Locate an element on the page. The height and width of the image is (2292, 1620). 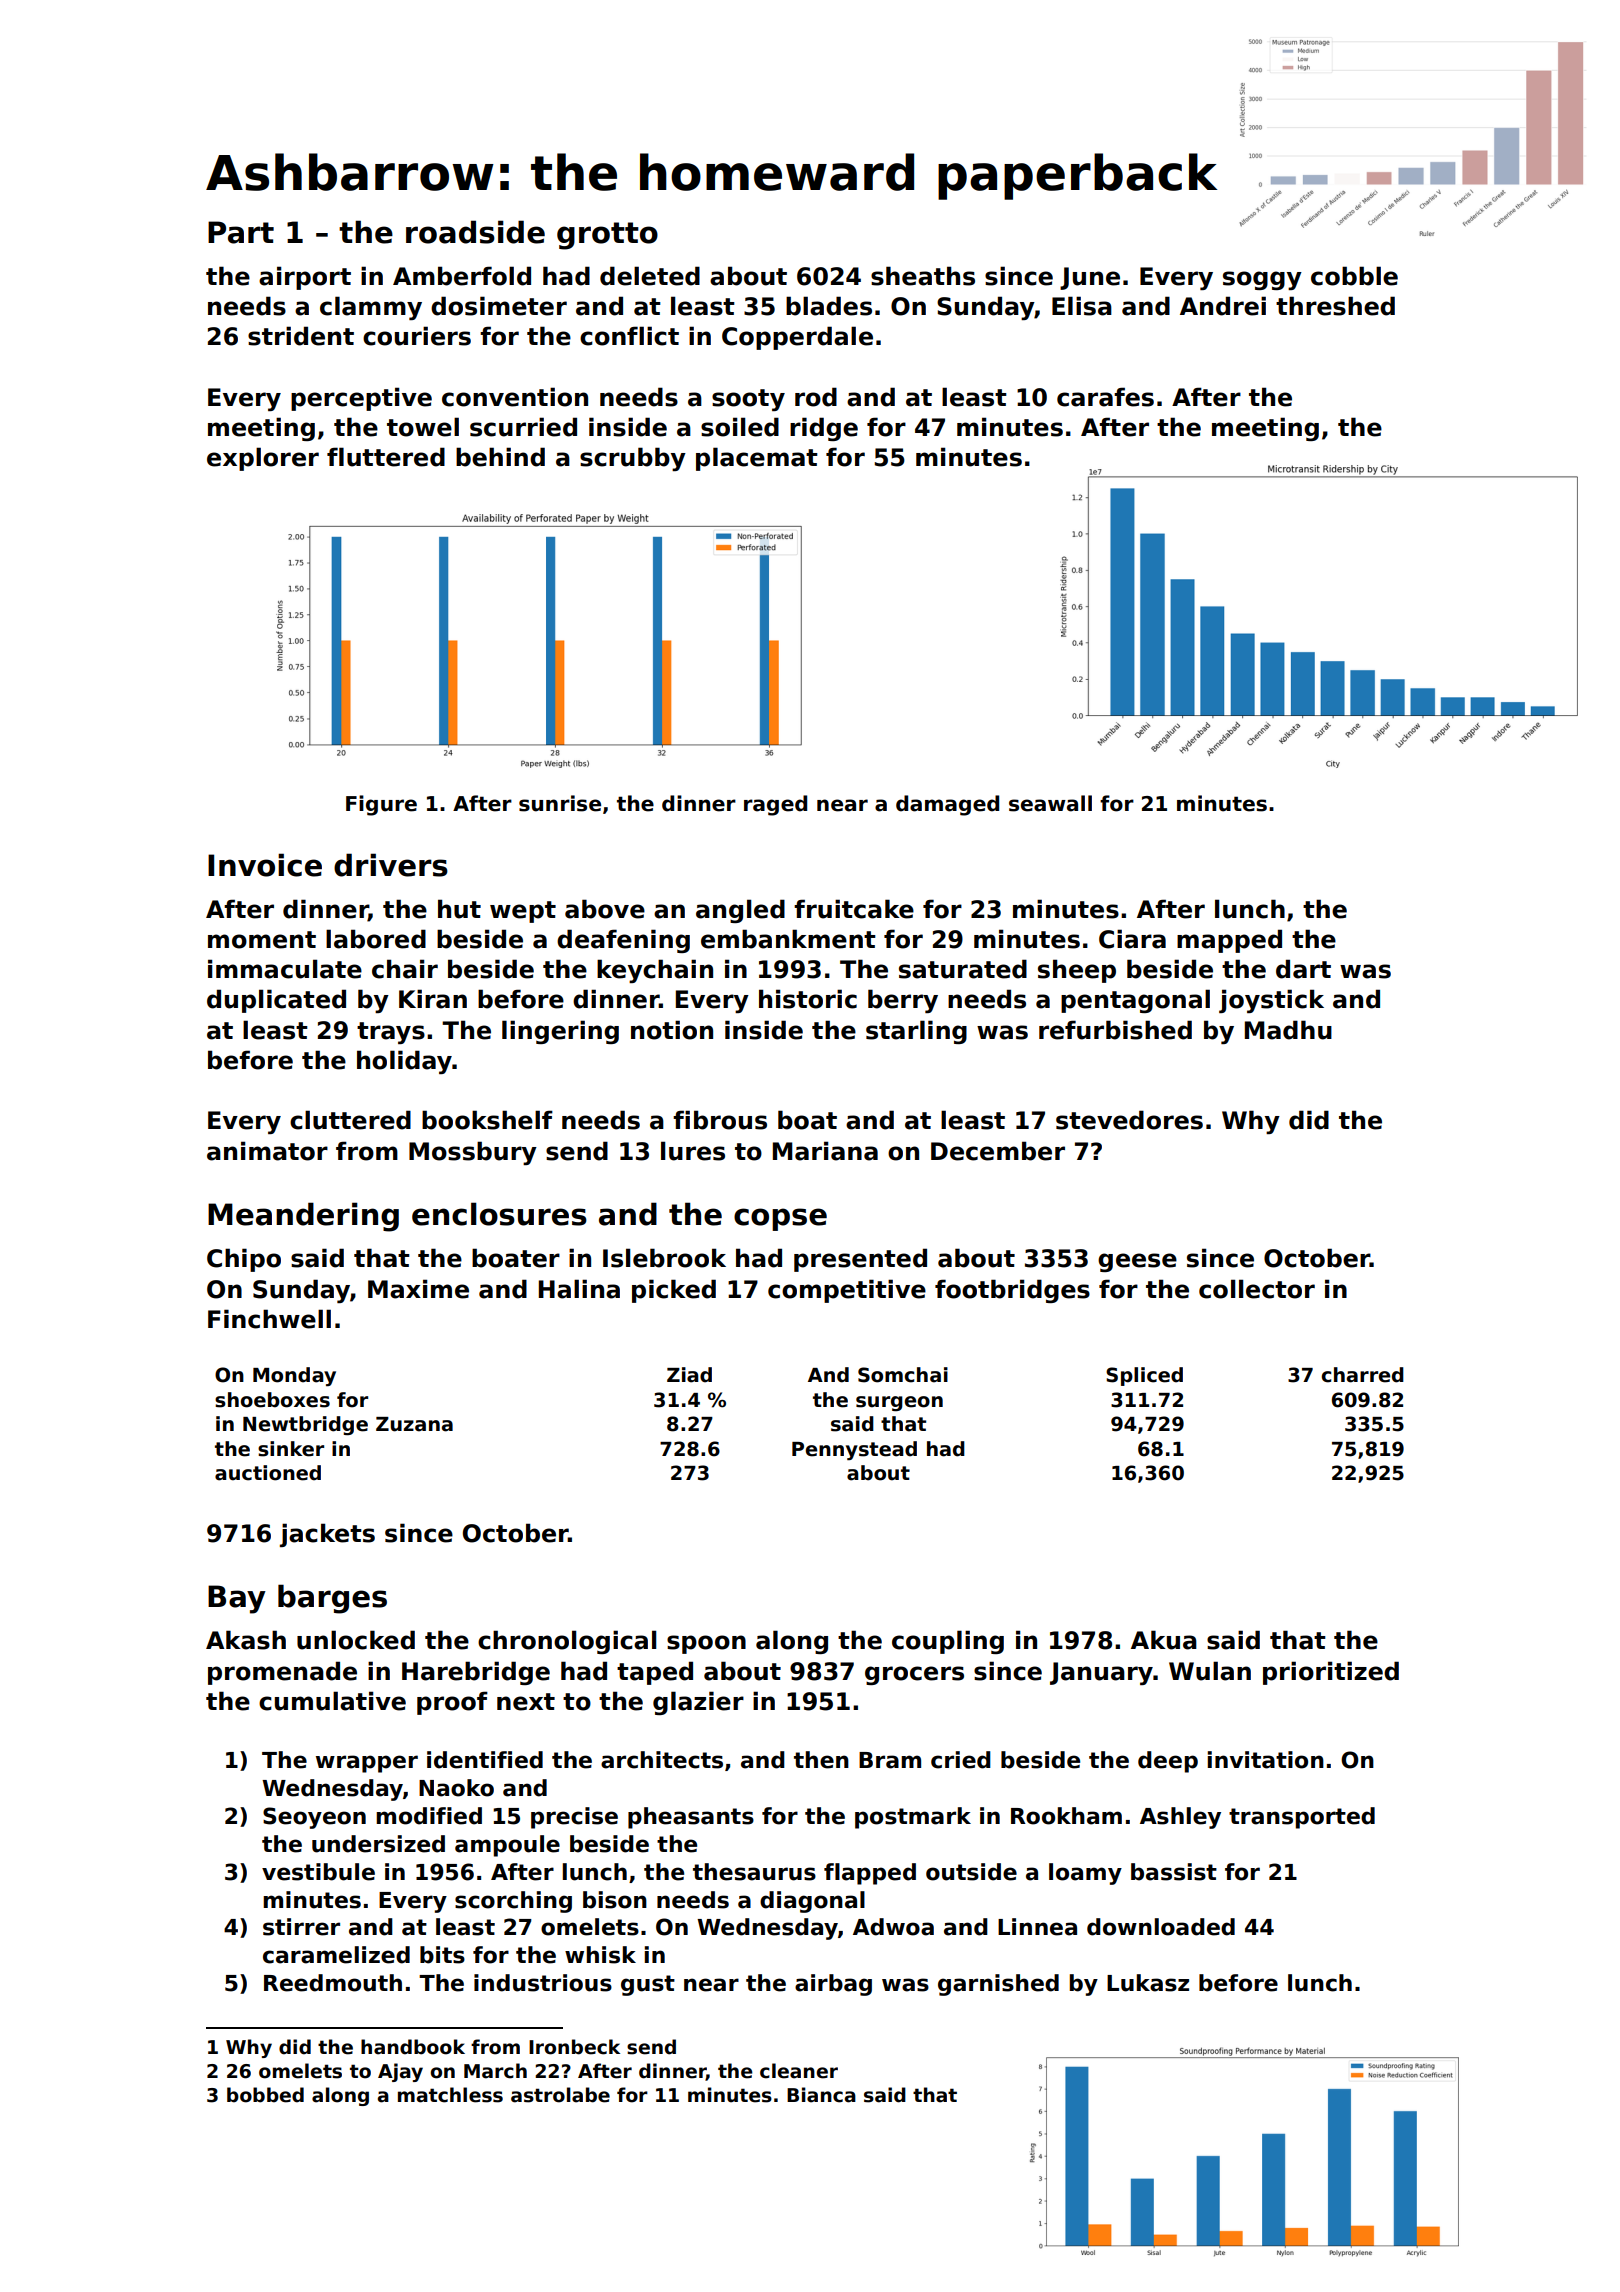
Lukasz is located at coordinates (1148, 1983).
